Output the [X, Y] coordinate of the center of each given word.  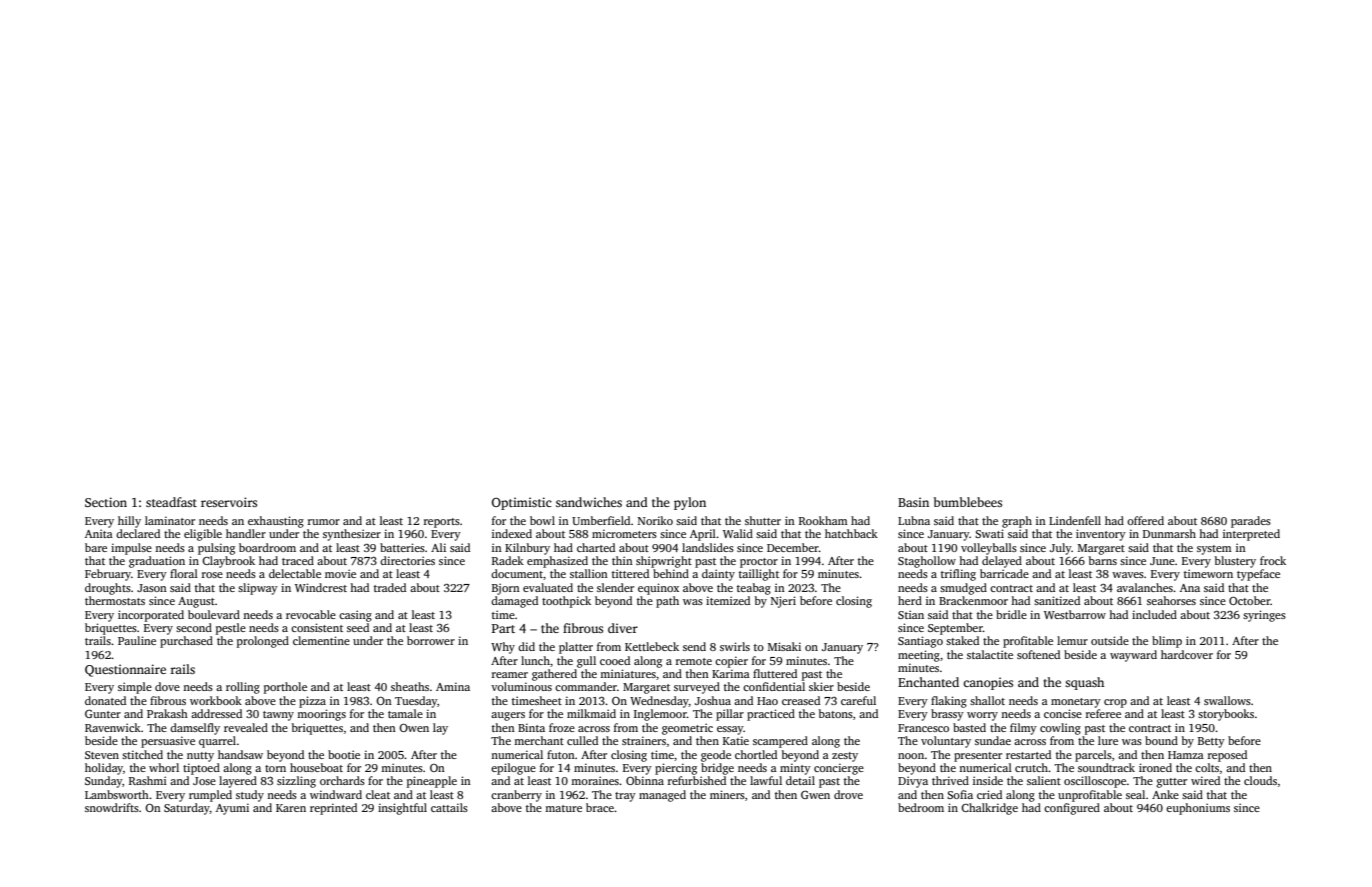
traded [390, 587]
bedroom [921, 807]
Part [503, 628]
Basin [913, 502]
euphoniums [1198, 809]
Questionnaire [125, 670]
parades [1251, 522]
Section [106, 502]
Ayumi [232, 809]
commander [586, 686]
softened [1038, 654]
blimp [1167, 642]
